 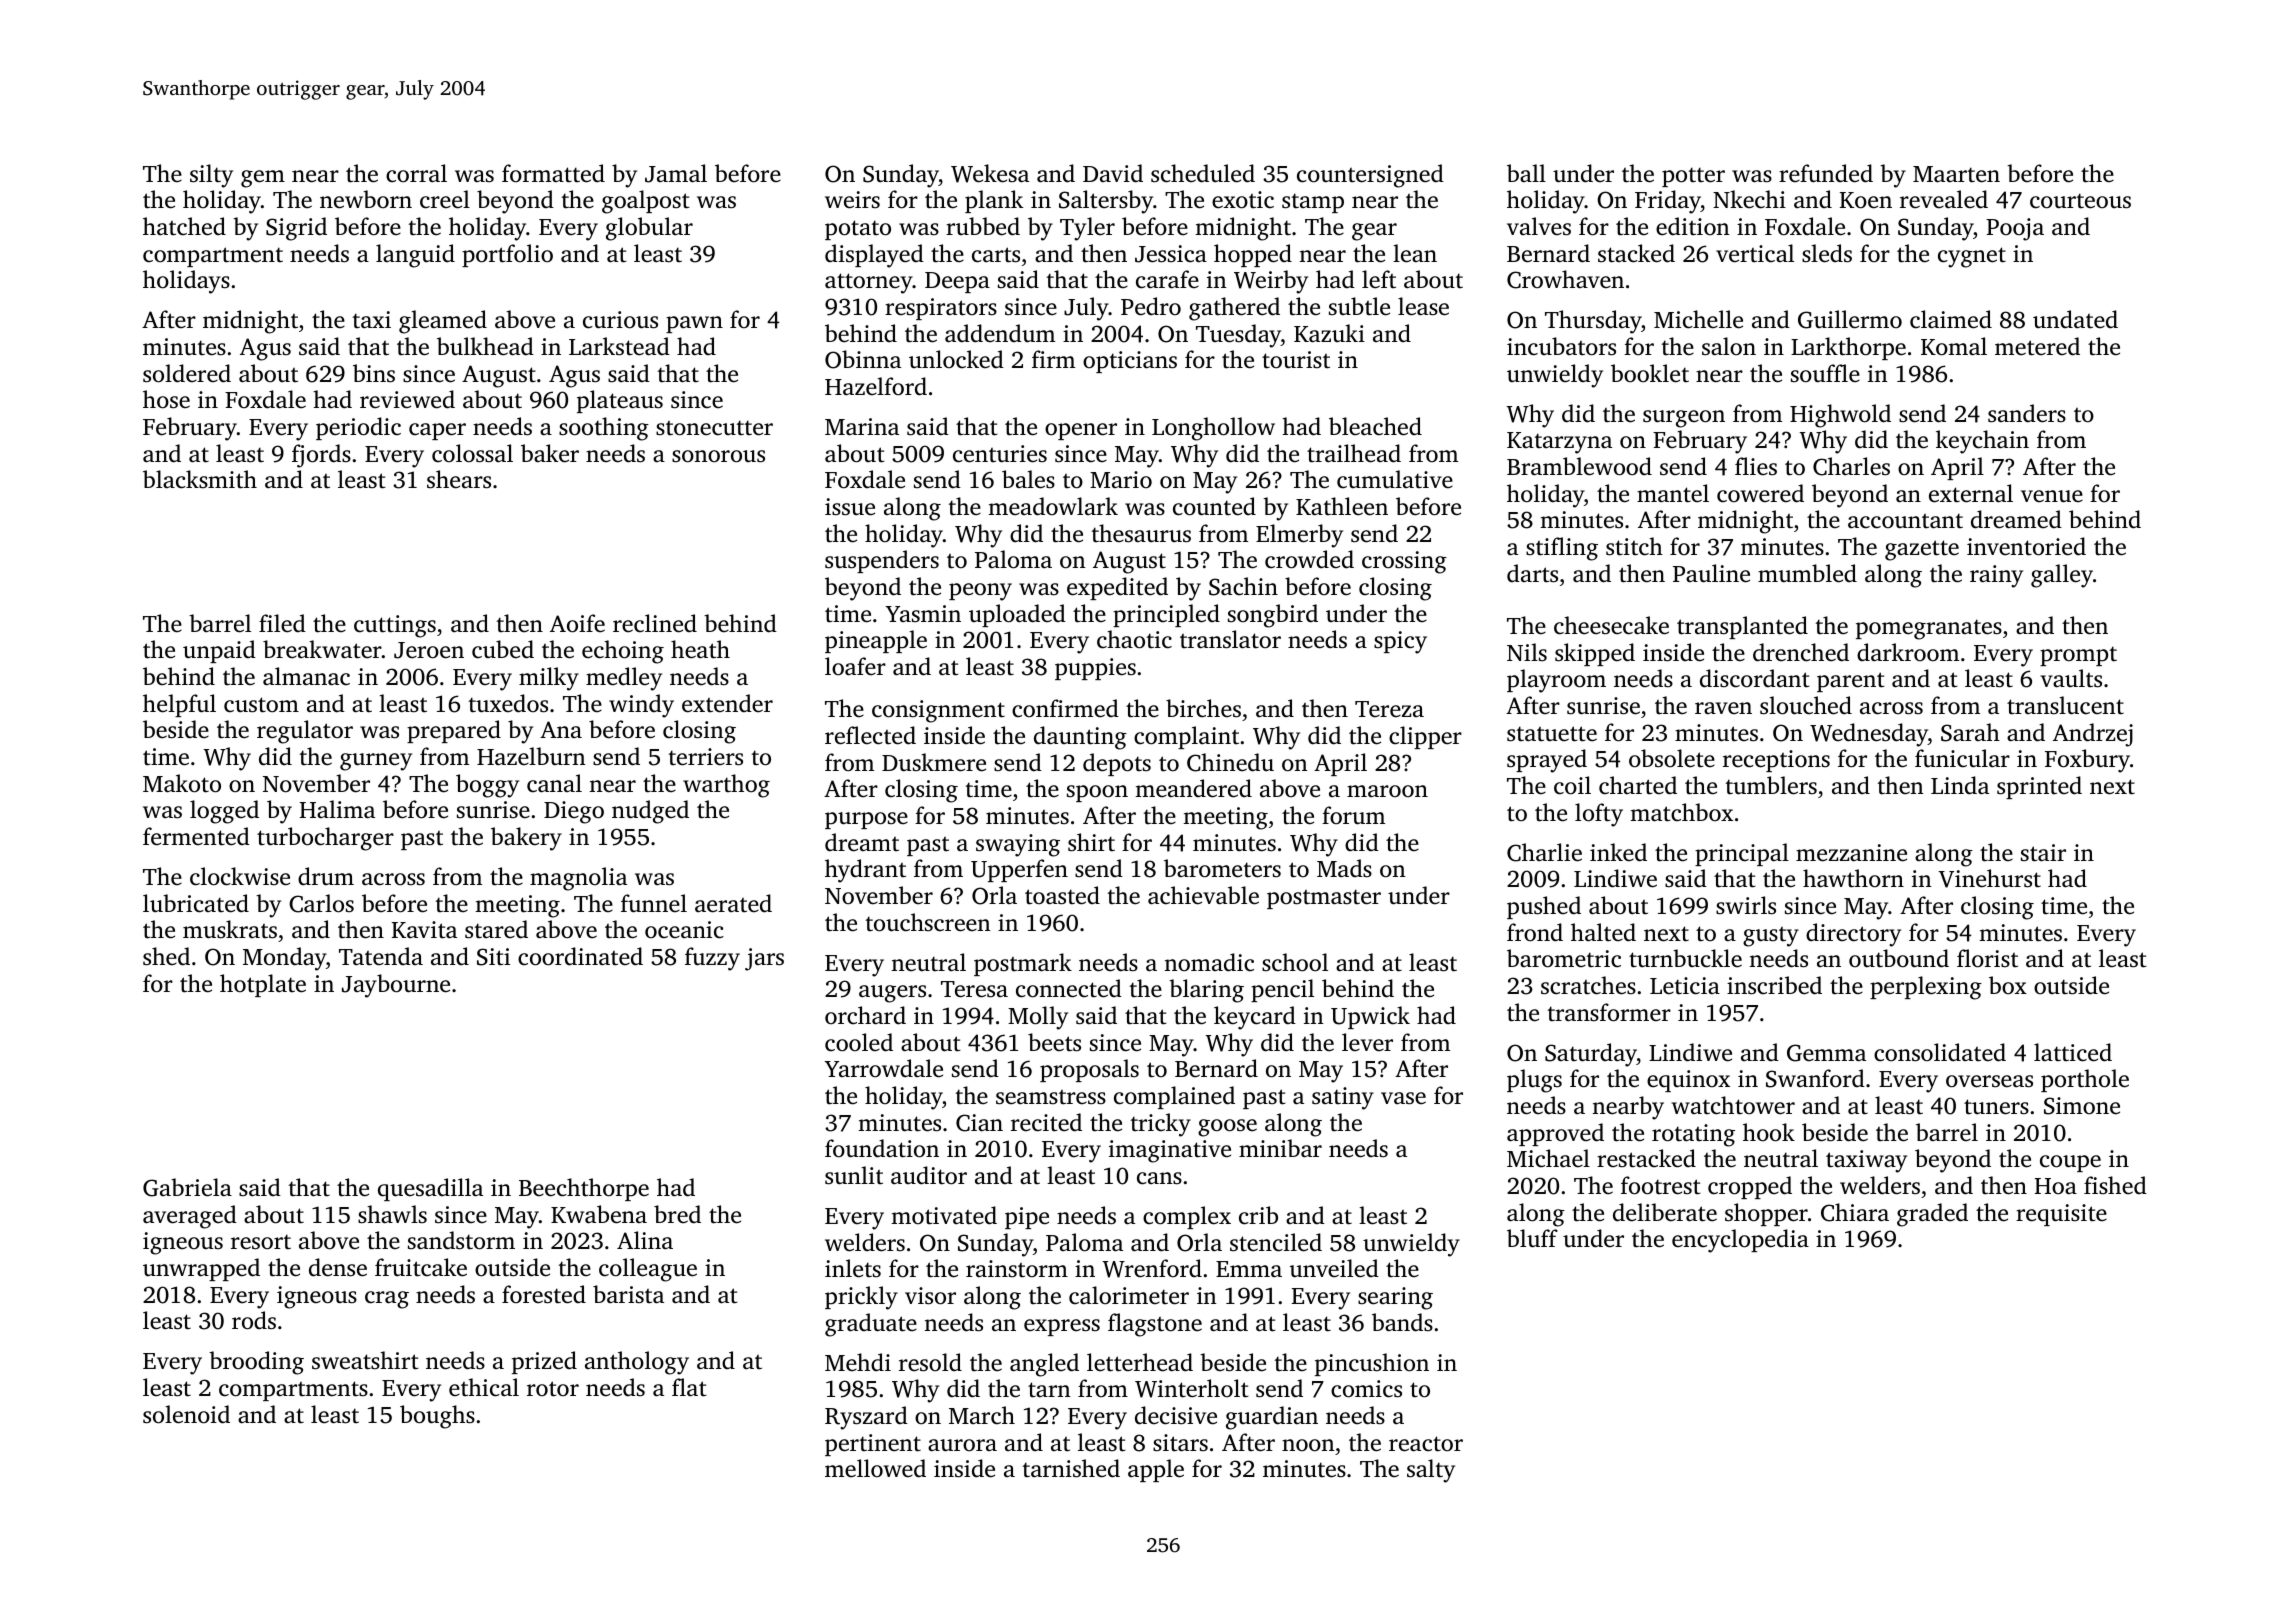 What do you see at coordinates (1693, 177) in the screenshot?
I see `potter` at bounding box center [1693, 177].
